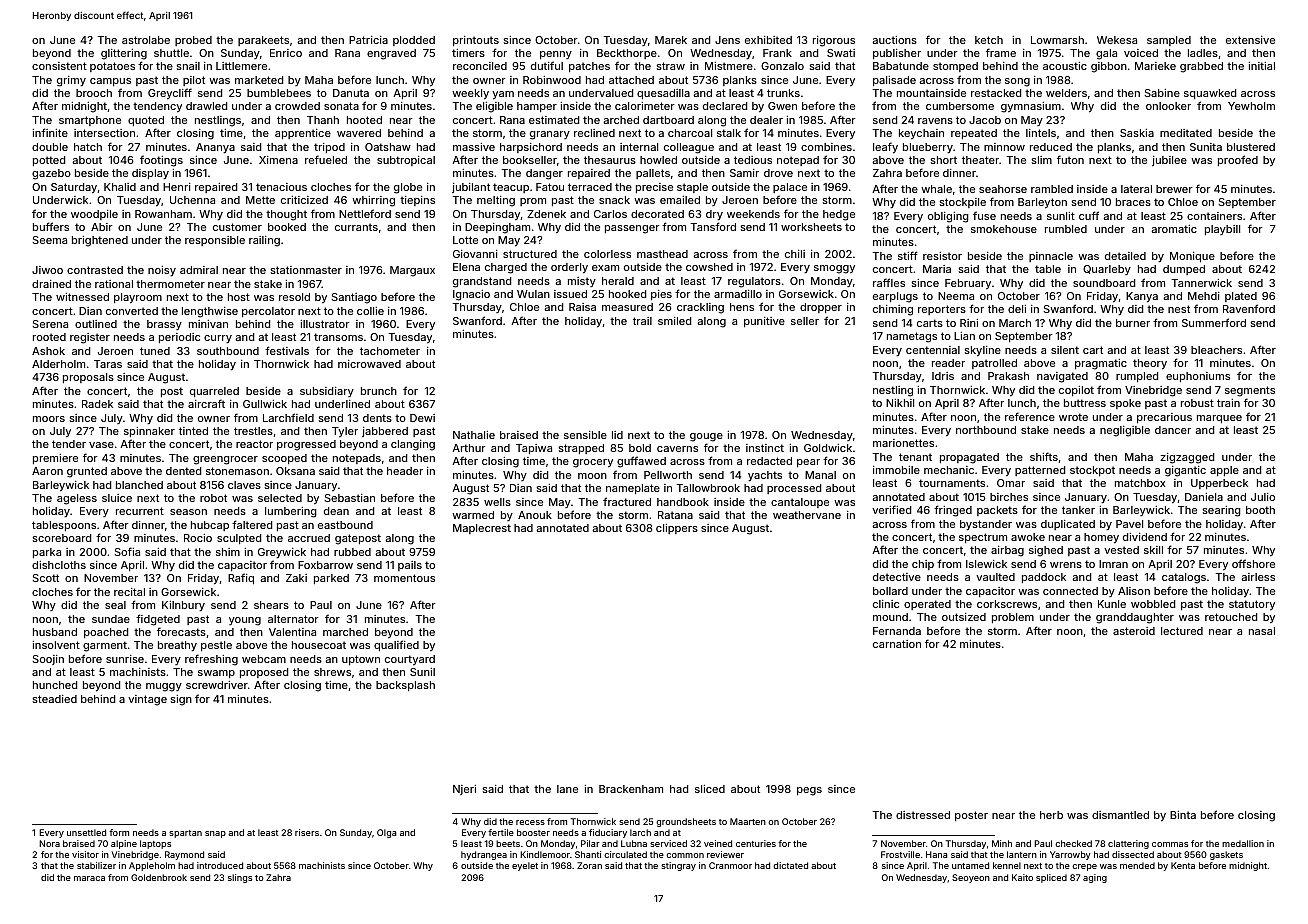 The height and width of the document is (924, 1308). I want to click on Wekesa, so click(1117, 40).
